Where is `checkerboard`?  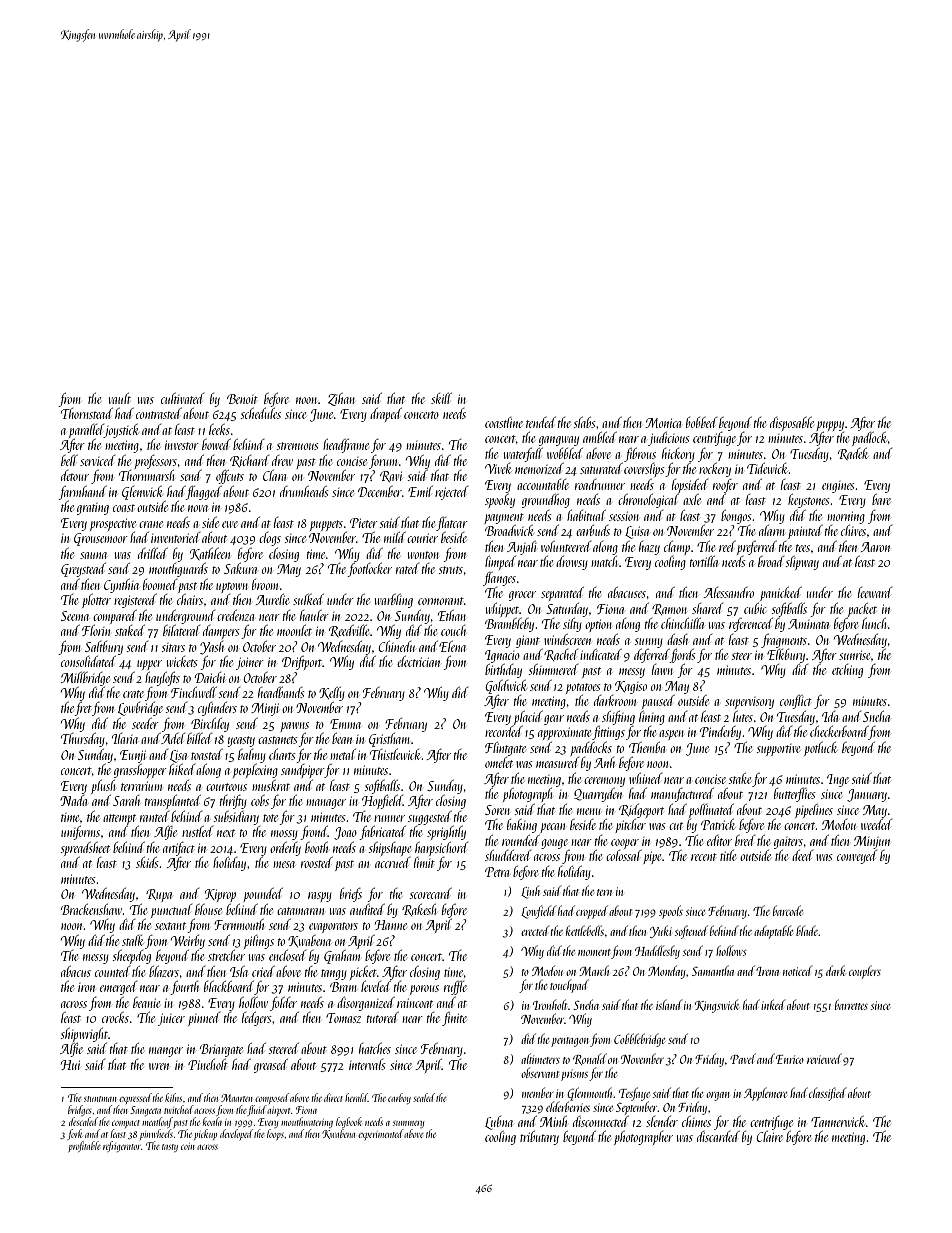
checkerboard is located at coordinates (839, 733).
